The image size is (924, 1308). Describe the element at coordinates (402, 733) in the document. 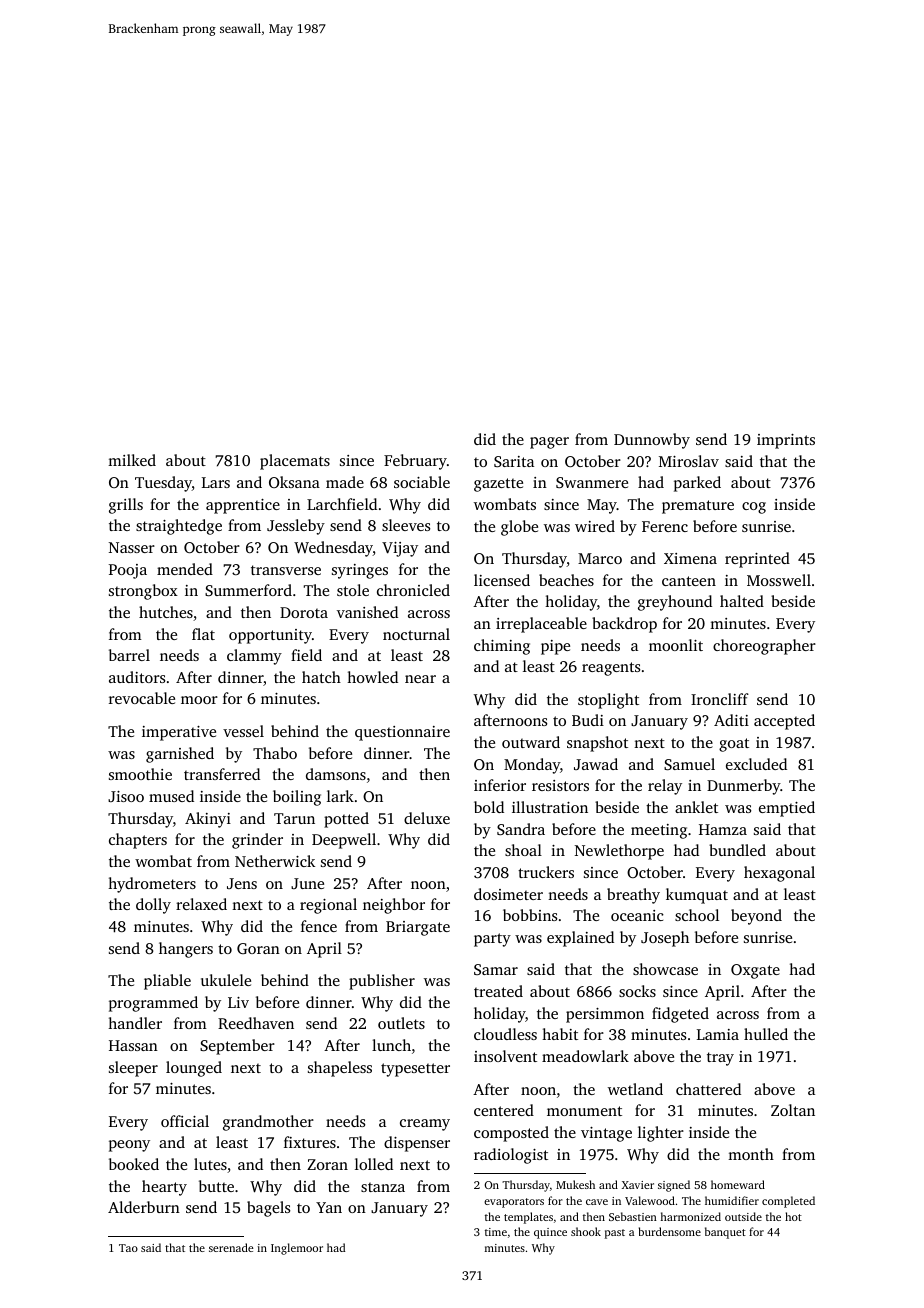

I see `questionnaire` at that location.
